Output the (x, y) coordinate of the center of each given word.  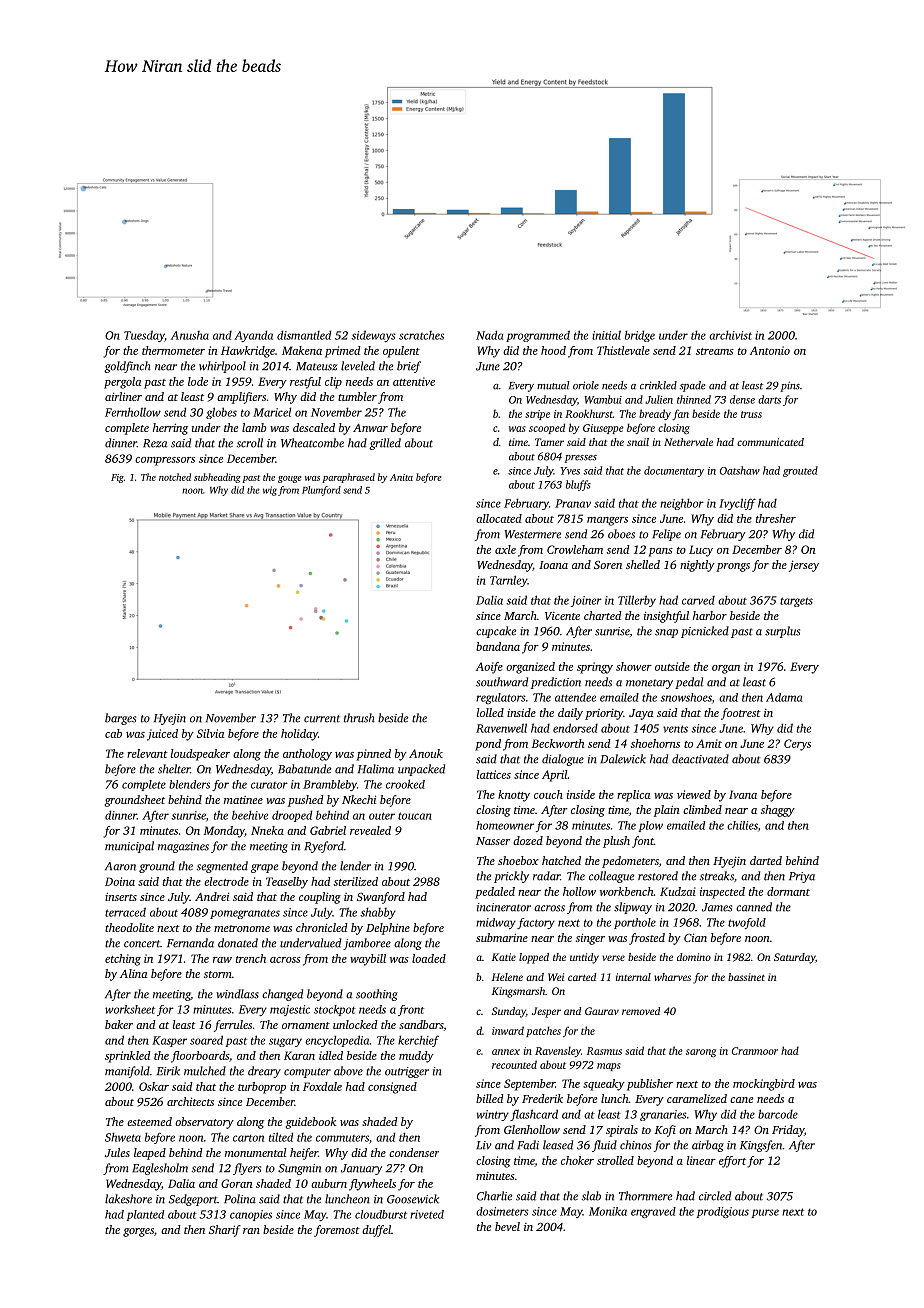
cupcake (496, 632)
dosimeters (502, 1211)
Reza (155, 443)
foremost (336, 1231)
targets (796, 602)
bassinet (746, 977)
